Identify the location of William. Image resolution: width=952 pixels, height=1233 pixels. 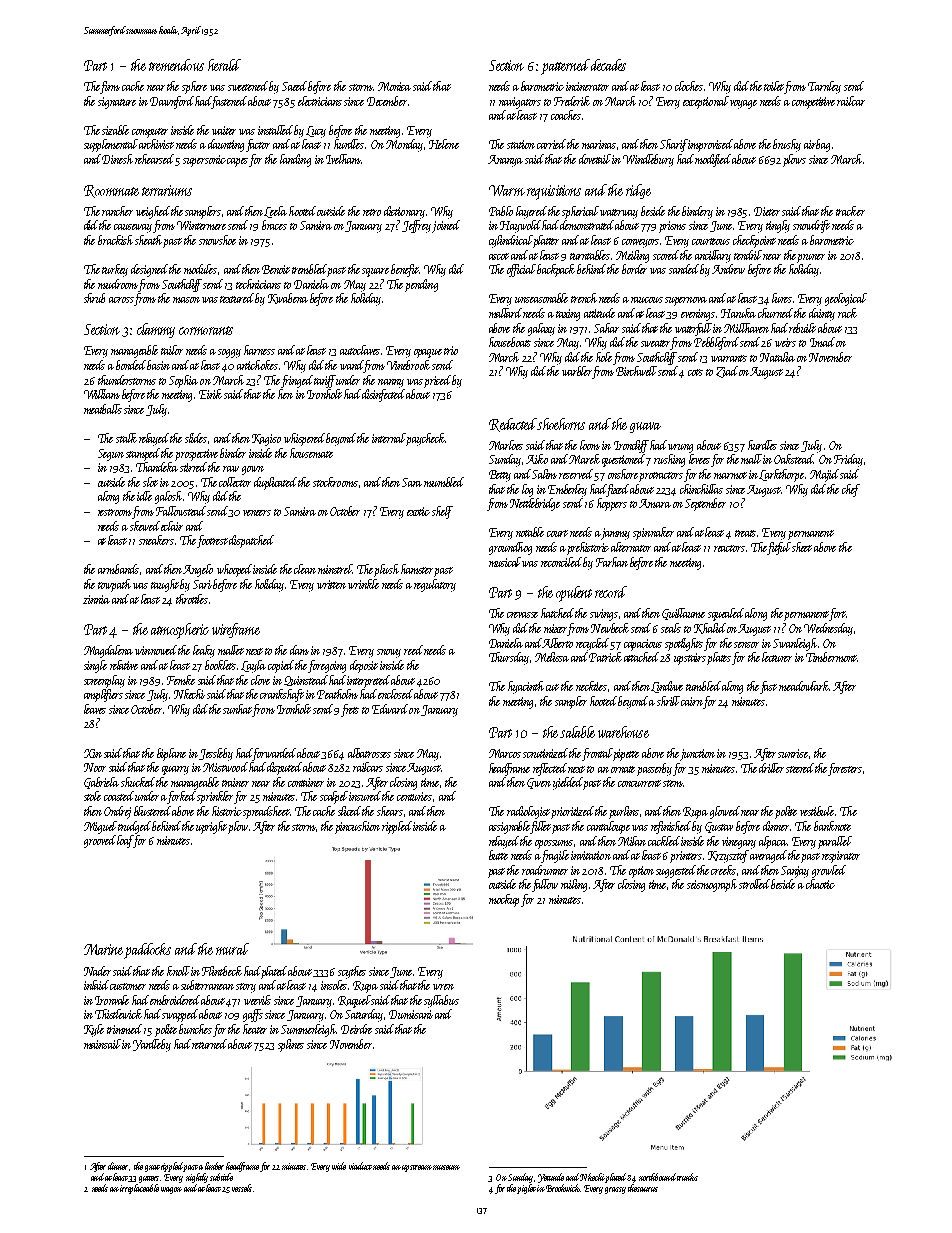
(102, 394).
